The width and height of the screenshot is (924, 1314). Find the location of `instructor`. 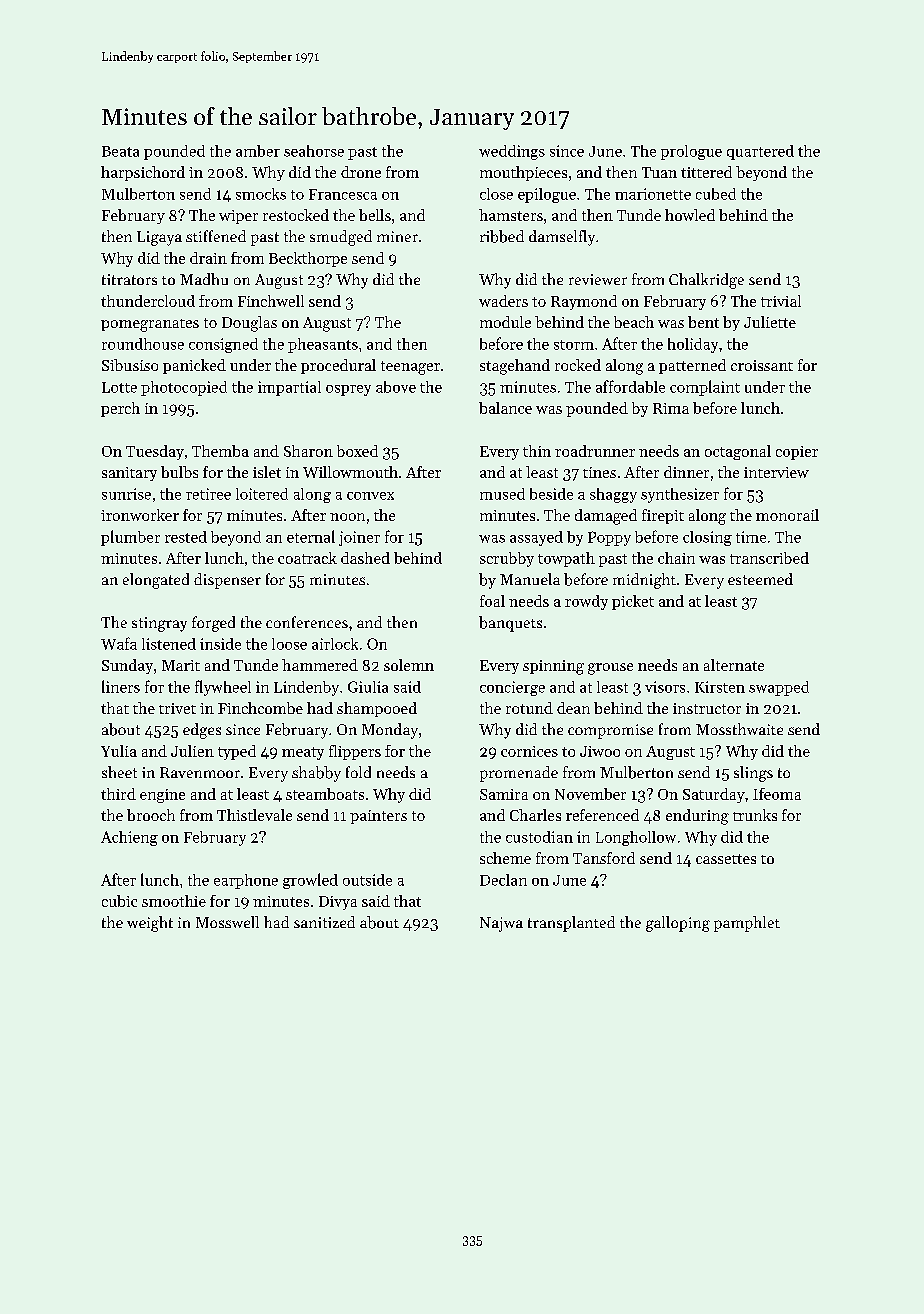

instructor is located at coordinates (707, 708).
